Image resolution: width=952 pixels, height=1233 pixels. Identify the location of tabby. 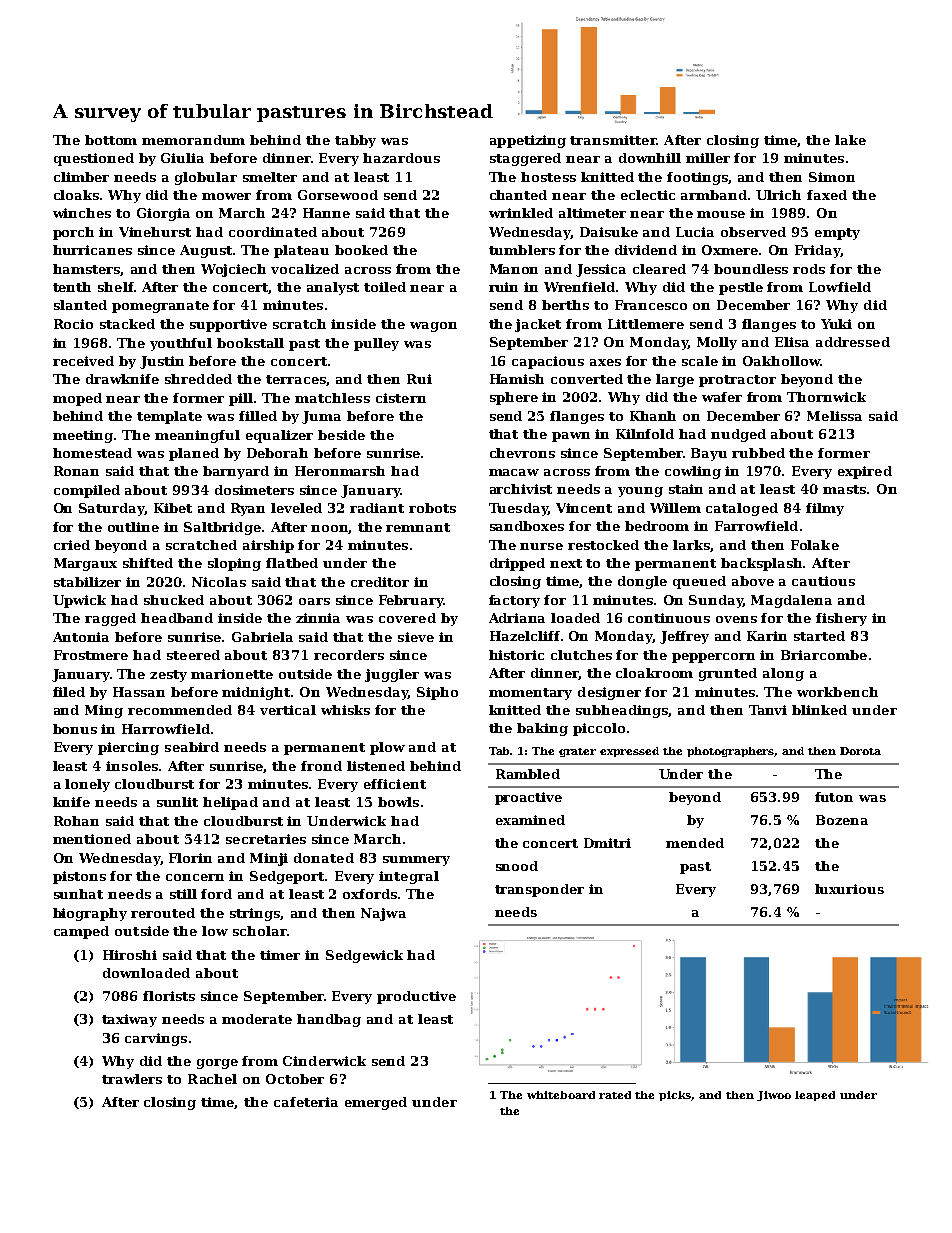
(355, 141).
